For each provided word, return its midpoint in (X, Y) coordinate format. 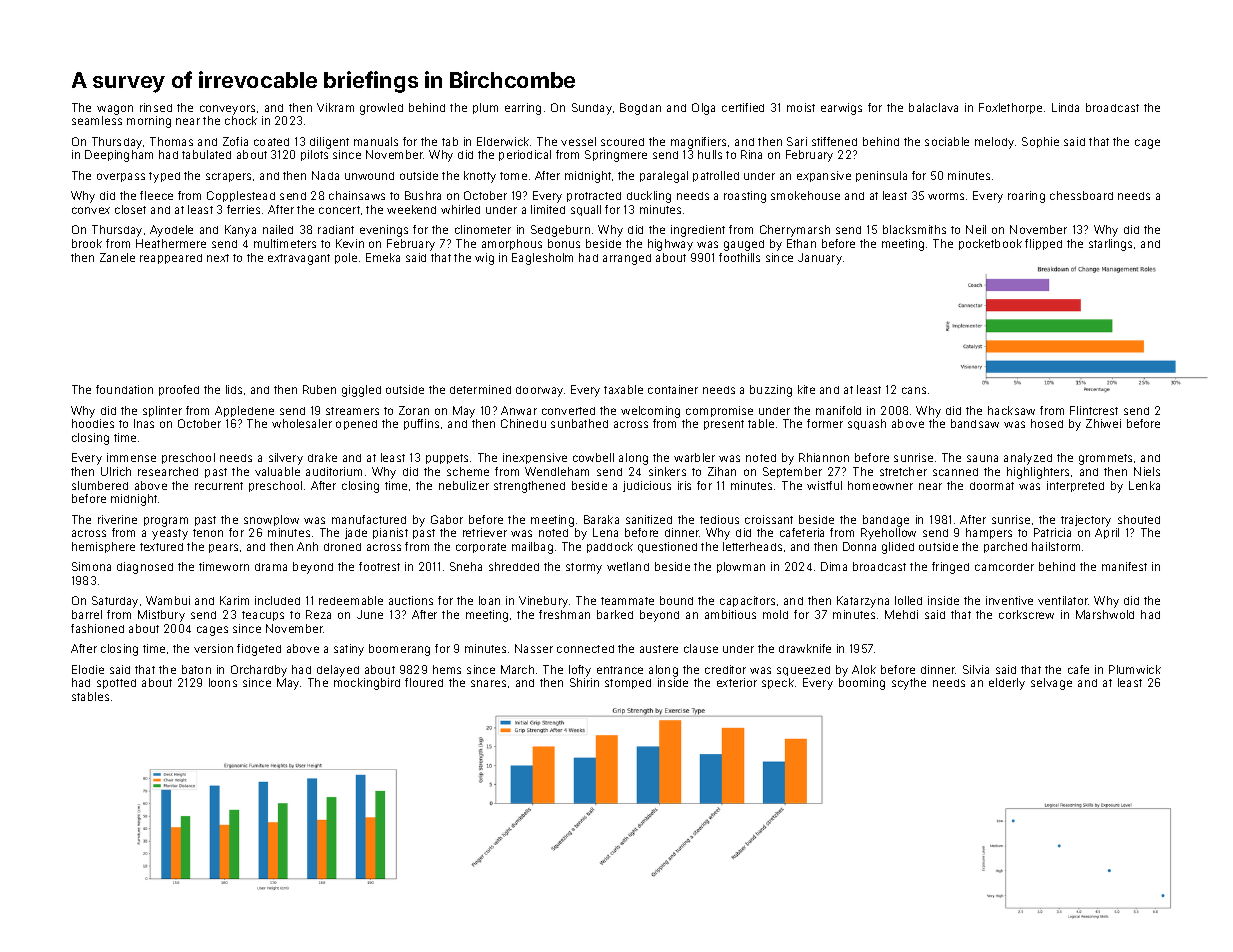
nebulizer (464, 485)
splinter (162, 411)
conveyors (227, 110)
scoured (622, 142)
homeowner (880, 485)
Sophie (1040, 142)
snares (488, 683)
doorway (539, 391)
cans (914, 390)
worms (946, 196)
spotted (116, 684)
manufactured (369, 519)
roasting (745, 197)
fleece (156, 195)
